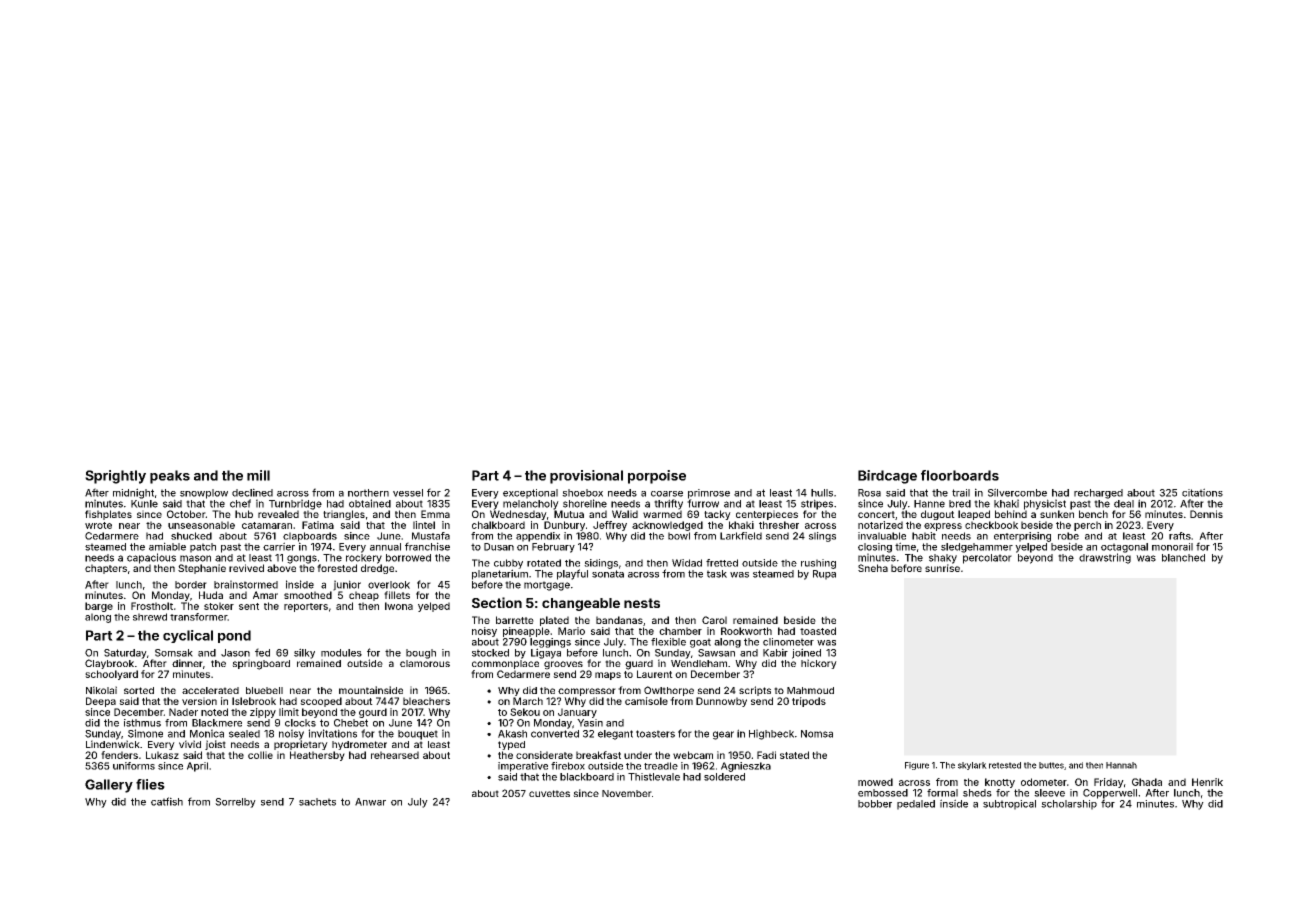 The width and height of the screenshot is (1308, 924). I want to click on blanched, so click(1183, 558).
